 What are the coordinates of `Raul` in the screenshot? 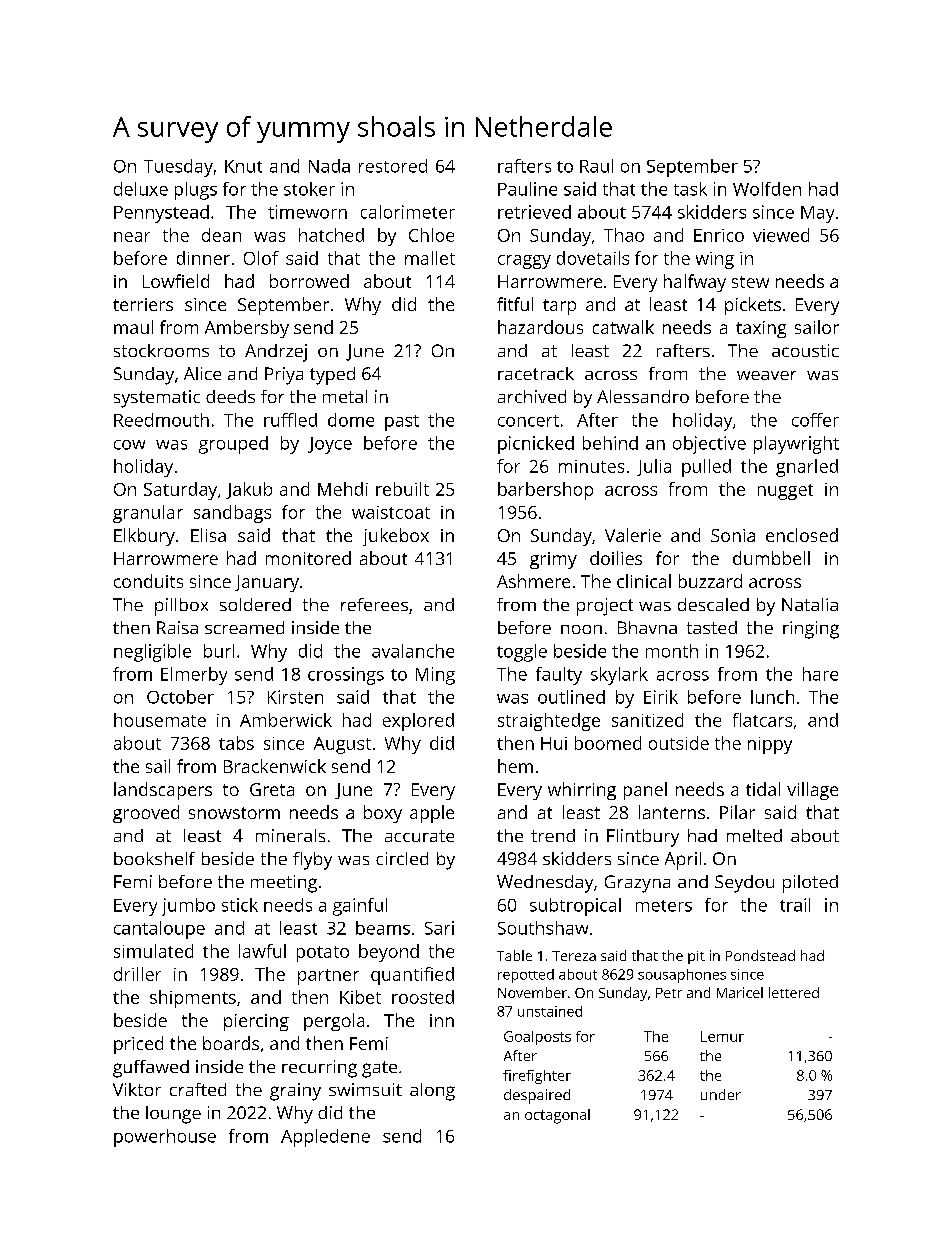 It's located at (596, 166).
